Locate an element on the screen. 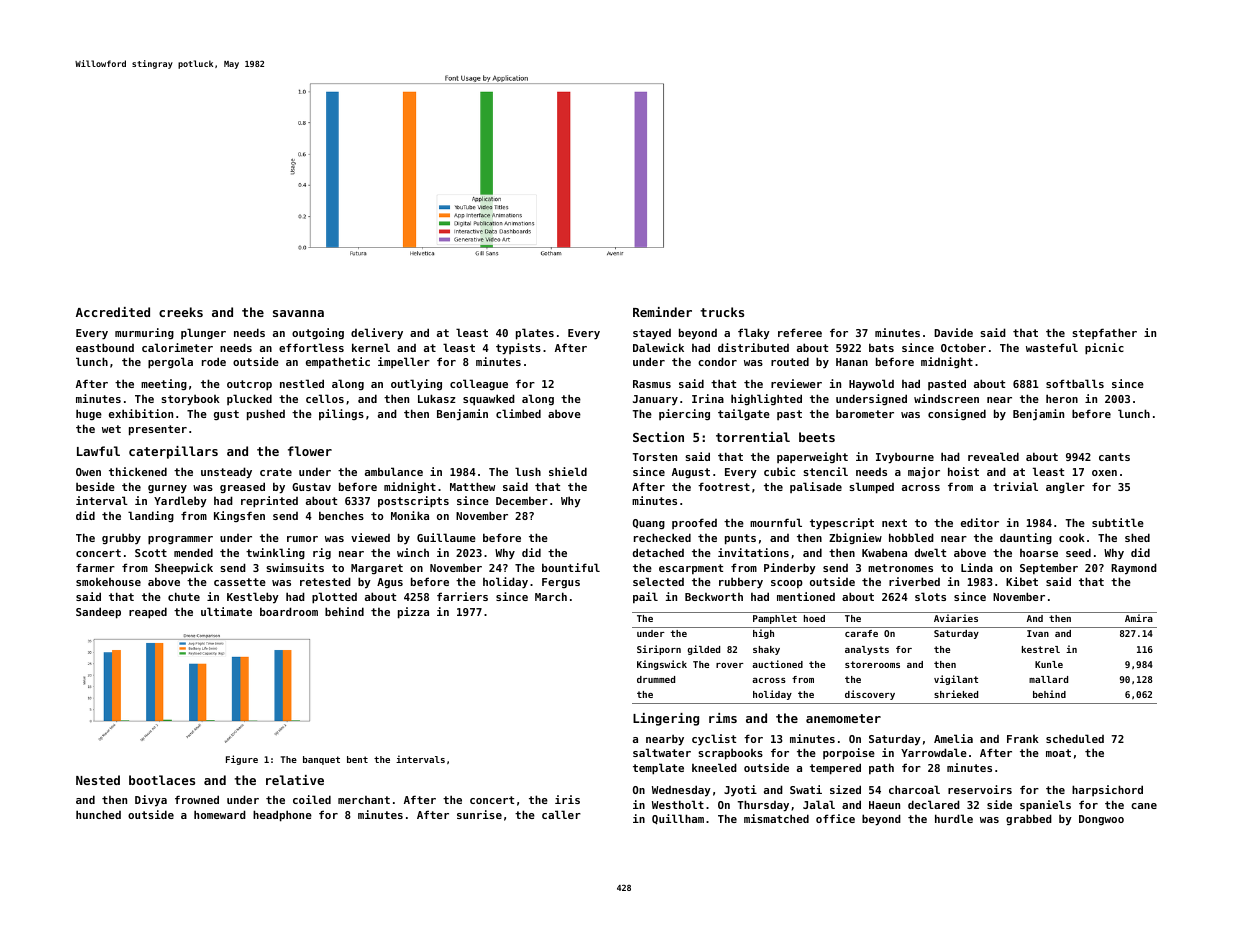 The width and height of the screenshot is (1233, 952). palisade is located at coordinates (816, 487).
